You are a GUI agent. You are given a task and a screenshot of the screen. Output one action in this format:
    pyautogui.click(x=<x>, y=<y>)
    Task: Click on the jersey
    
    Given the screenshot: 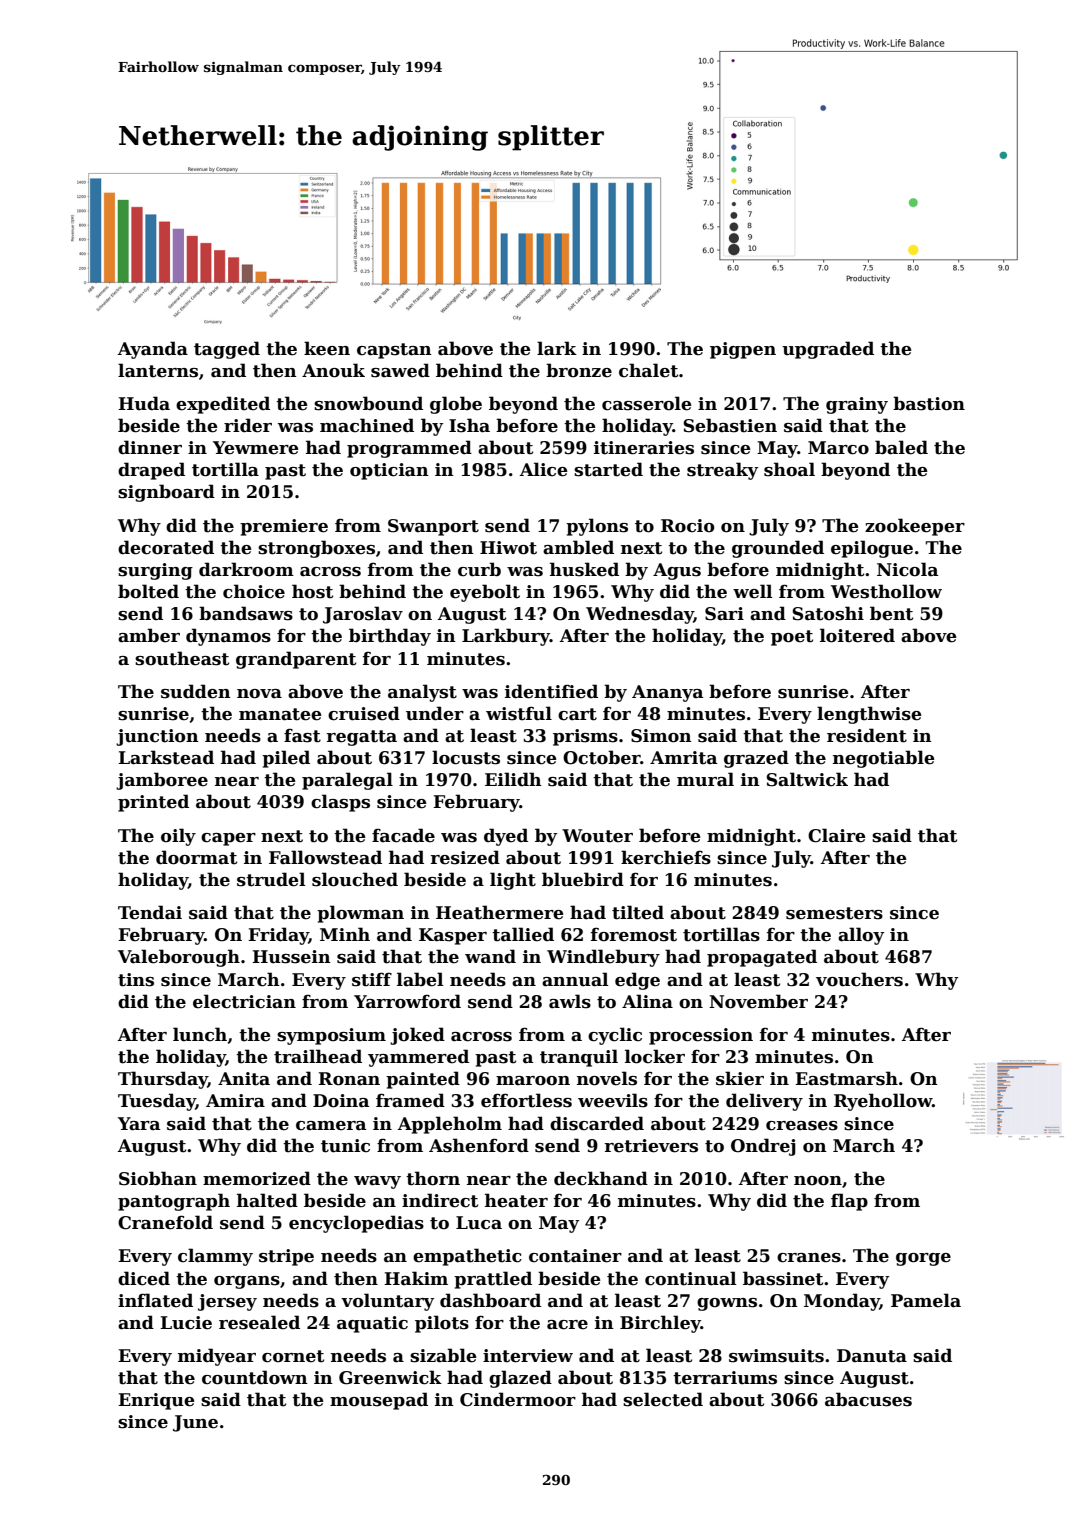 What is the action you would take?
    pyautogui.click(x=227, y=1302)
